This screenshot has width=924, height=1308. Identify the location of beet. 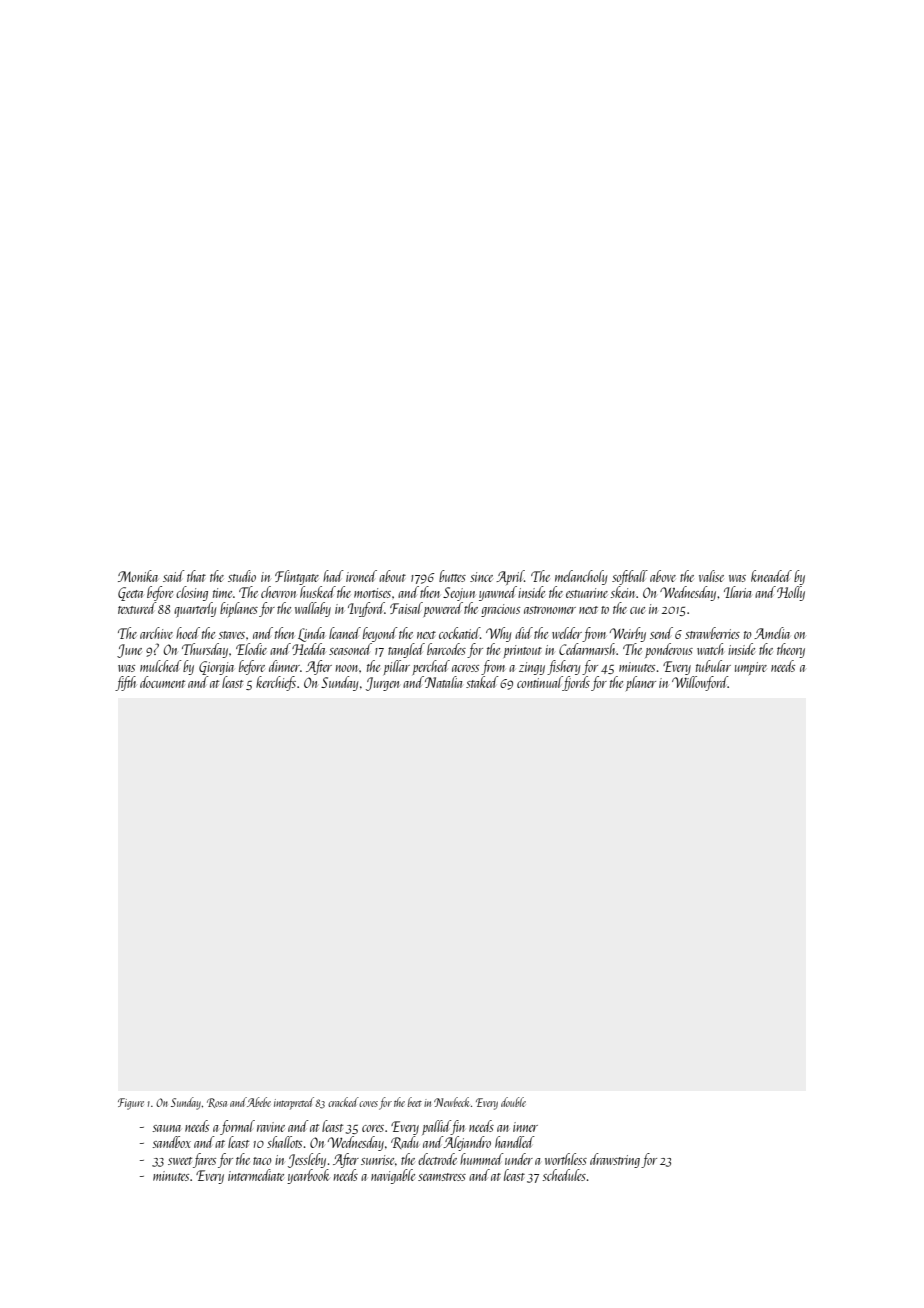
(415, 1102).
